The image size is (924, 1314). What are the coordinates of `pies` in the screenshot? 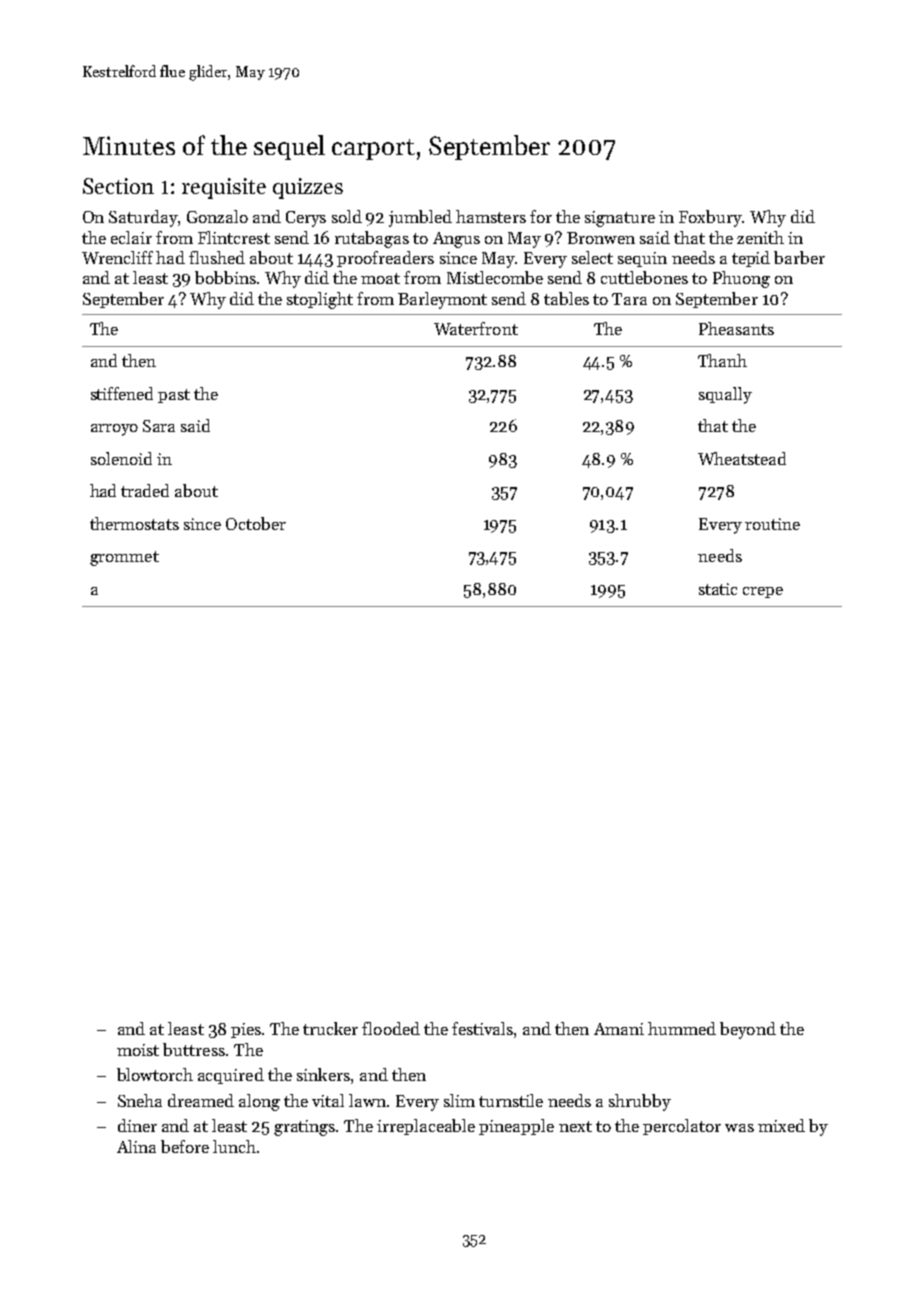 It's located at (246, 1030).
